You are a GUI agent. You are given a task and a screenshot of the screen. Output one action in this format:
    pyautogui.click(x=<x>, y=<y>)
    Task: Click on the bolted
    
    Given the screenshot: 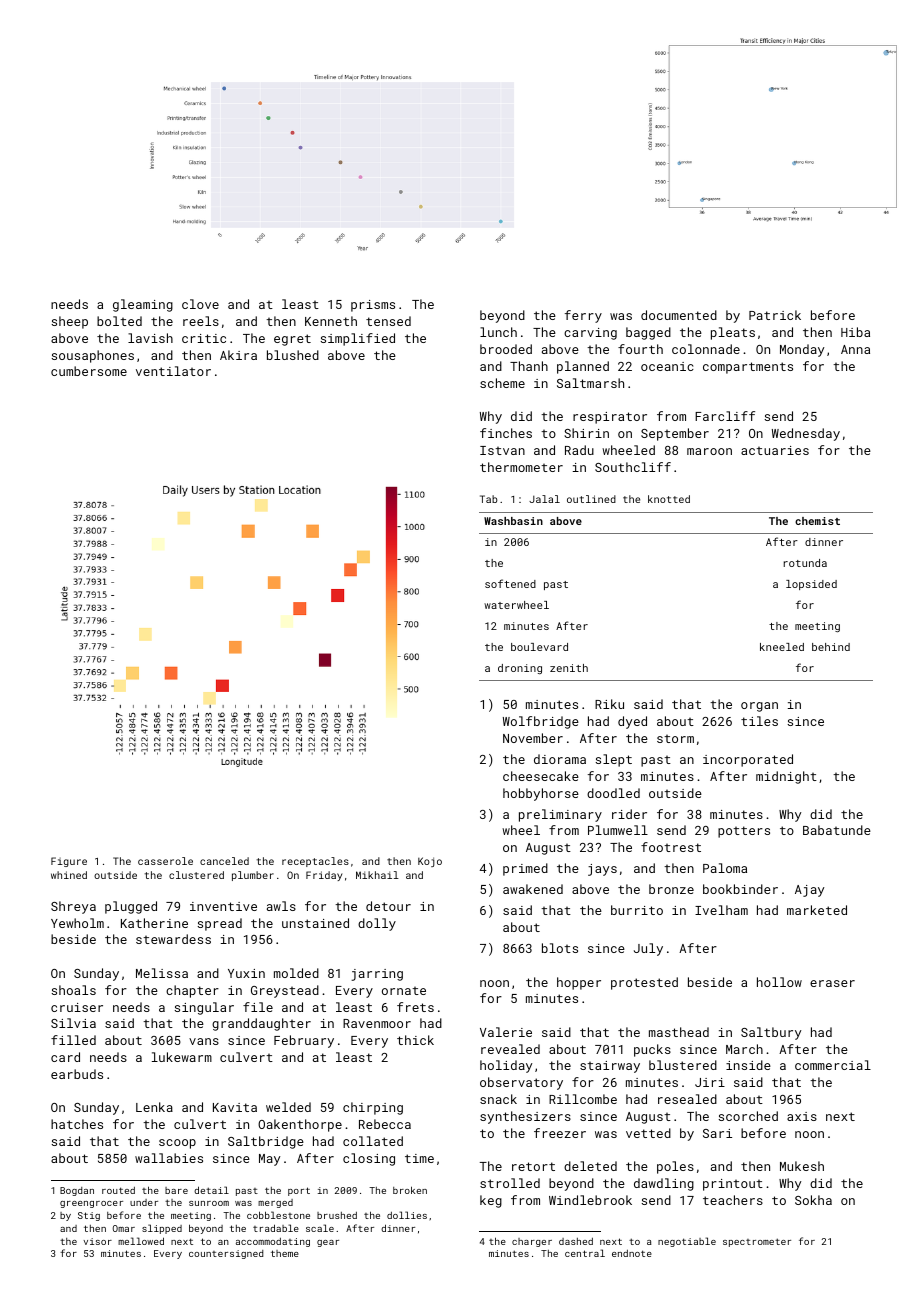 What is the action you would take?
    pyautogui.click(x=119, y=321)
